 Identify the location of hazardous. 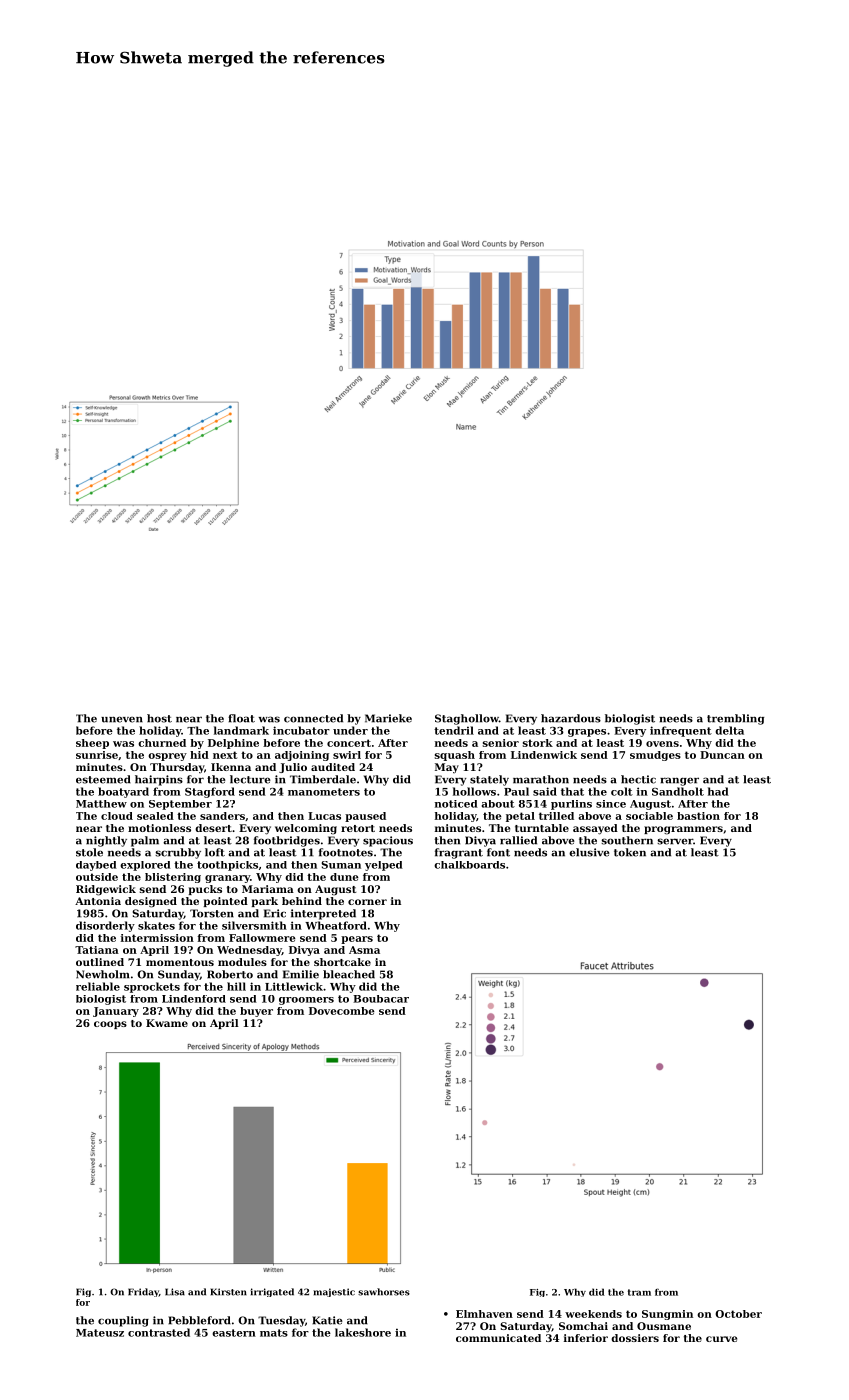
(571, 718).
